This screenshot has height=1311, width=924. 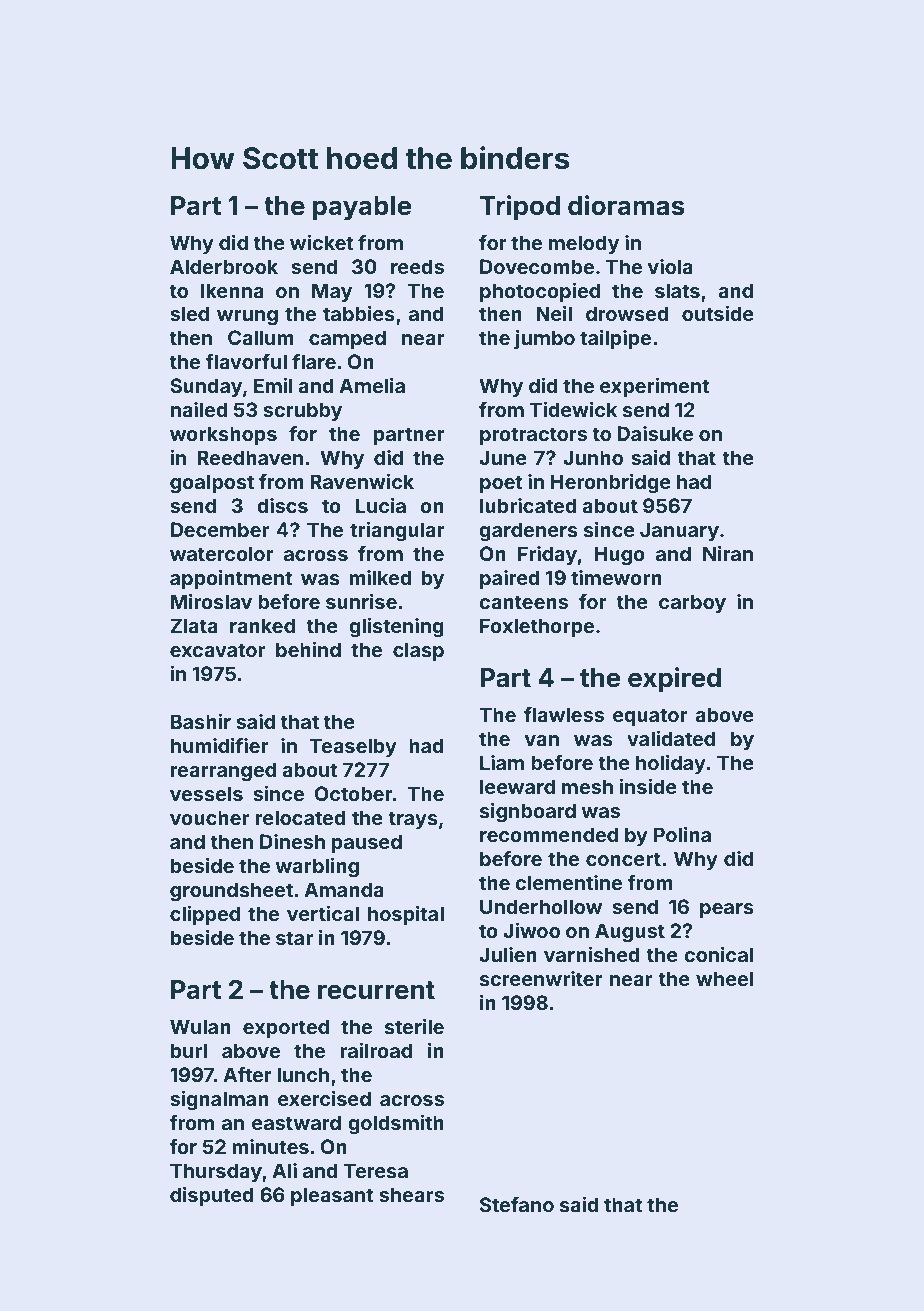 What do you see at coordinates (362, 208) in the screenshot?
I see `payable` at bounding box center [362, 208].
